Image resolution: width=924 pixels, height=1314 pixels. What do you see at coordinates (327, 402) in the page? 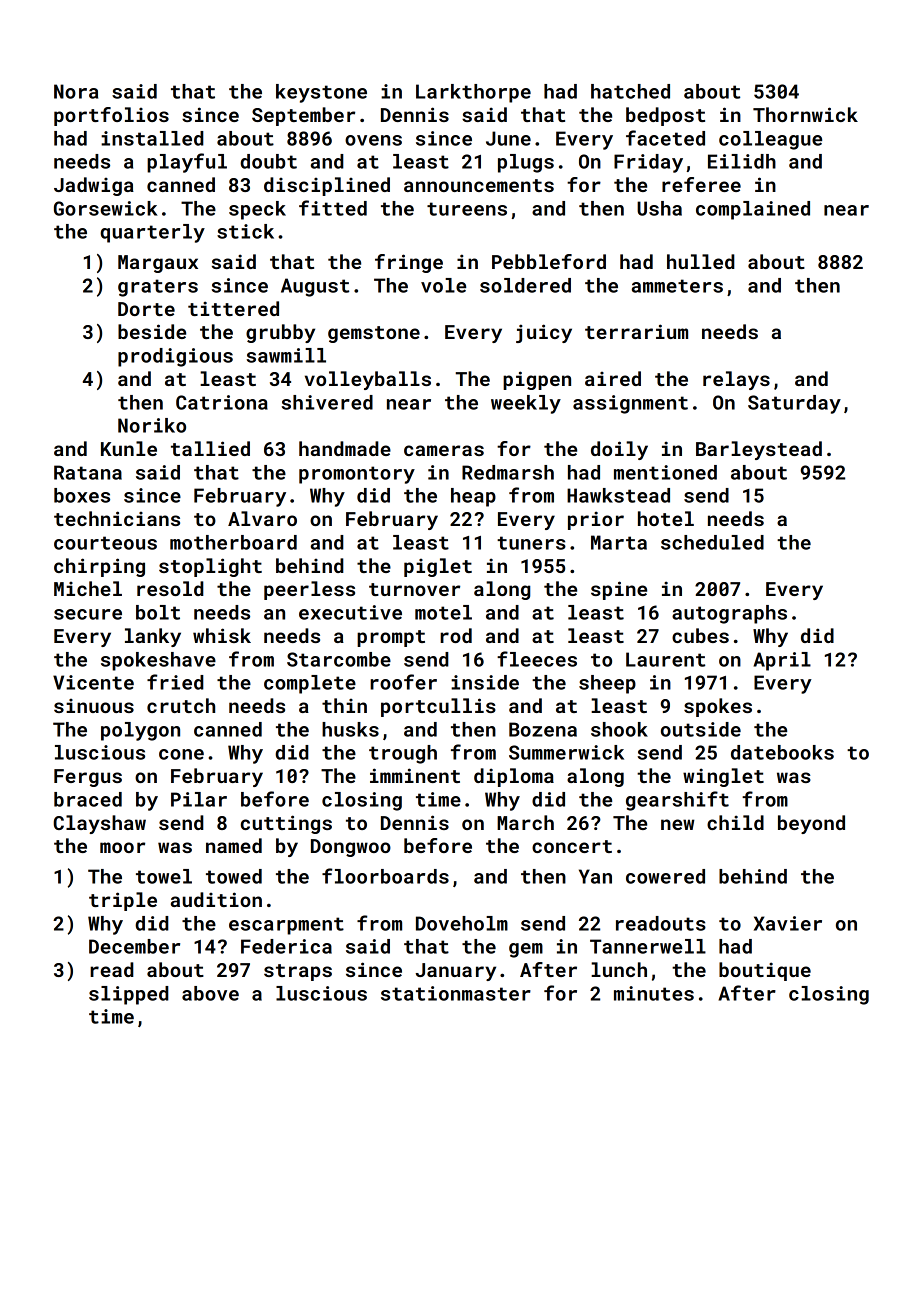
I see `shivered` at bounding box center [327, 402].
